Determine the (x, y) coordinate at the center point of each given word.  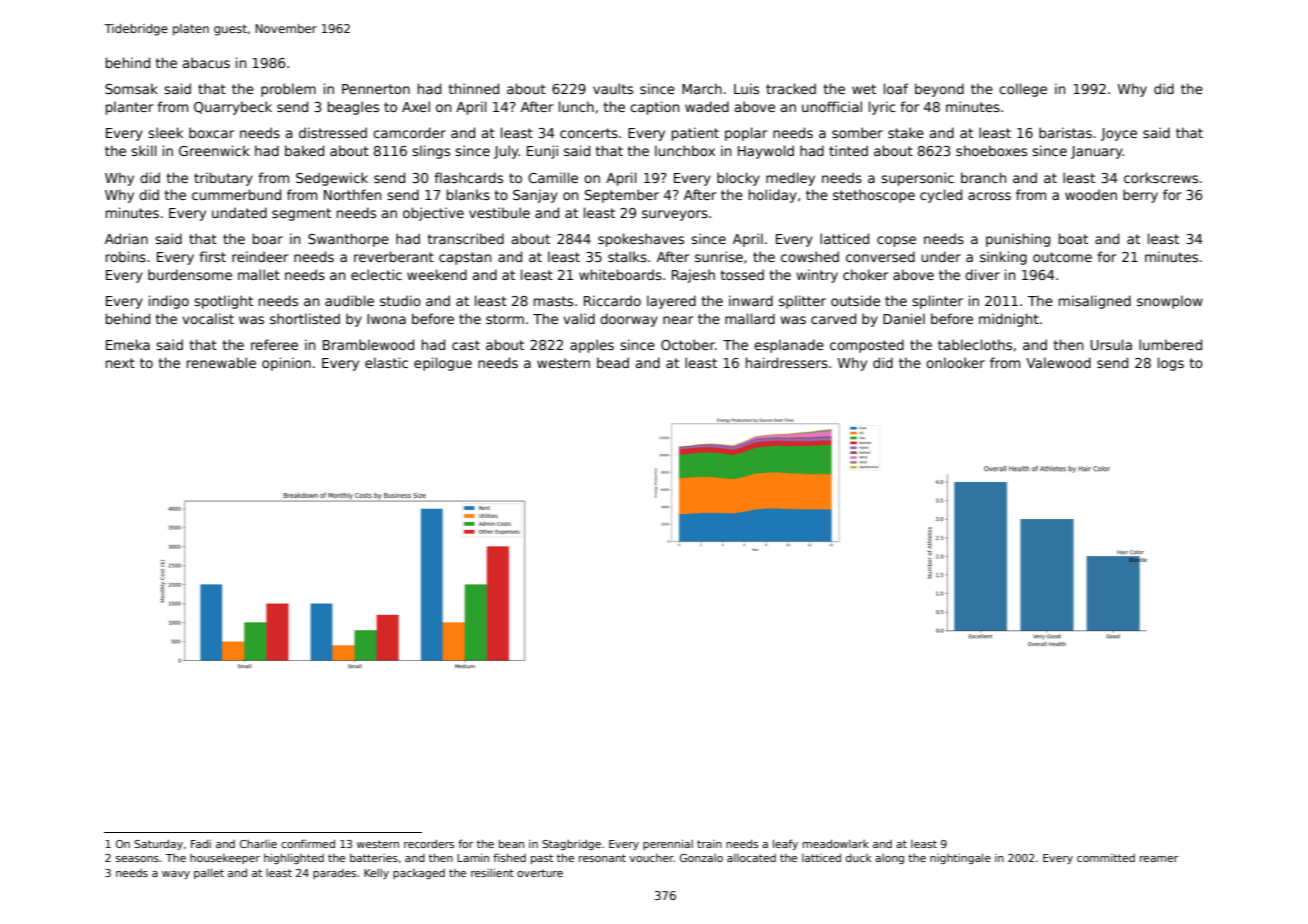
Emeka (128, 344)
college (1023, 90)
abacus (206, 62)
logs (1171, 364)
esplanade (789, 346)
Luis (746, 88)
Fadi (201, 843)
